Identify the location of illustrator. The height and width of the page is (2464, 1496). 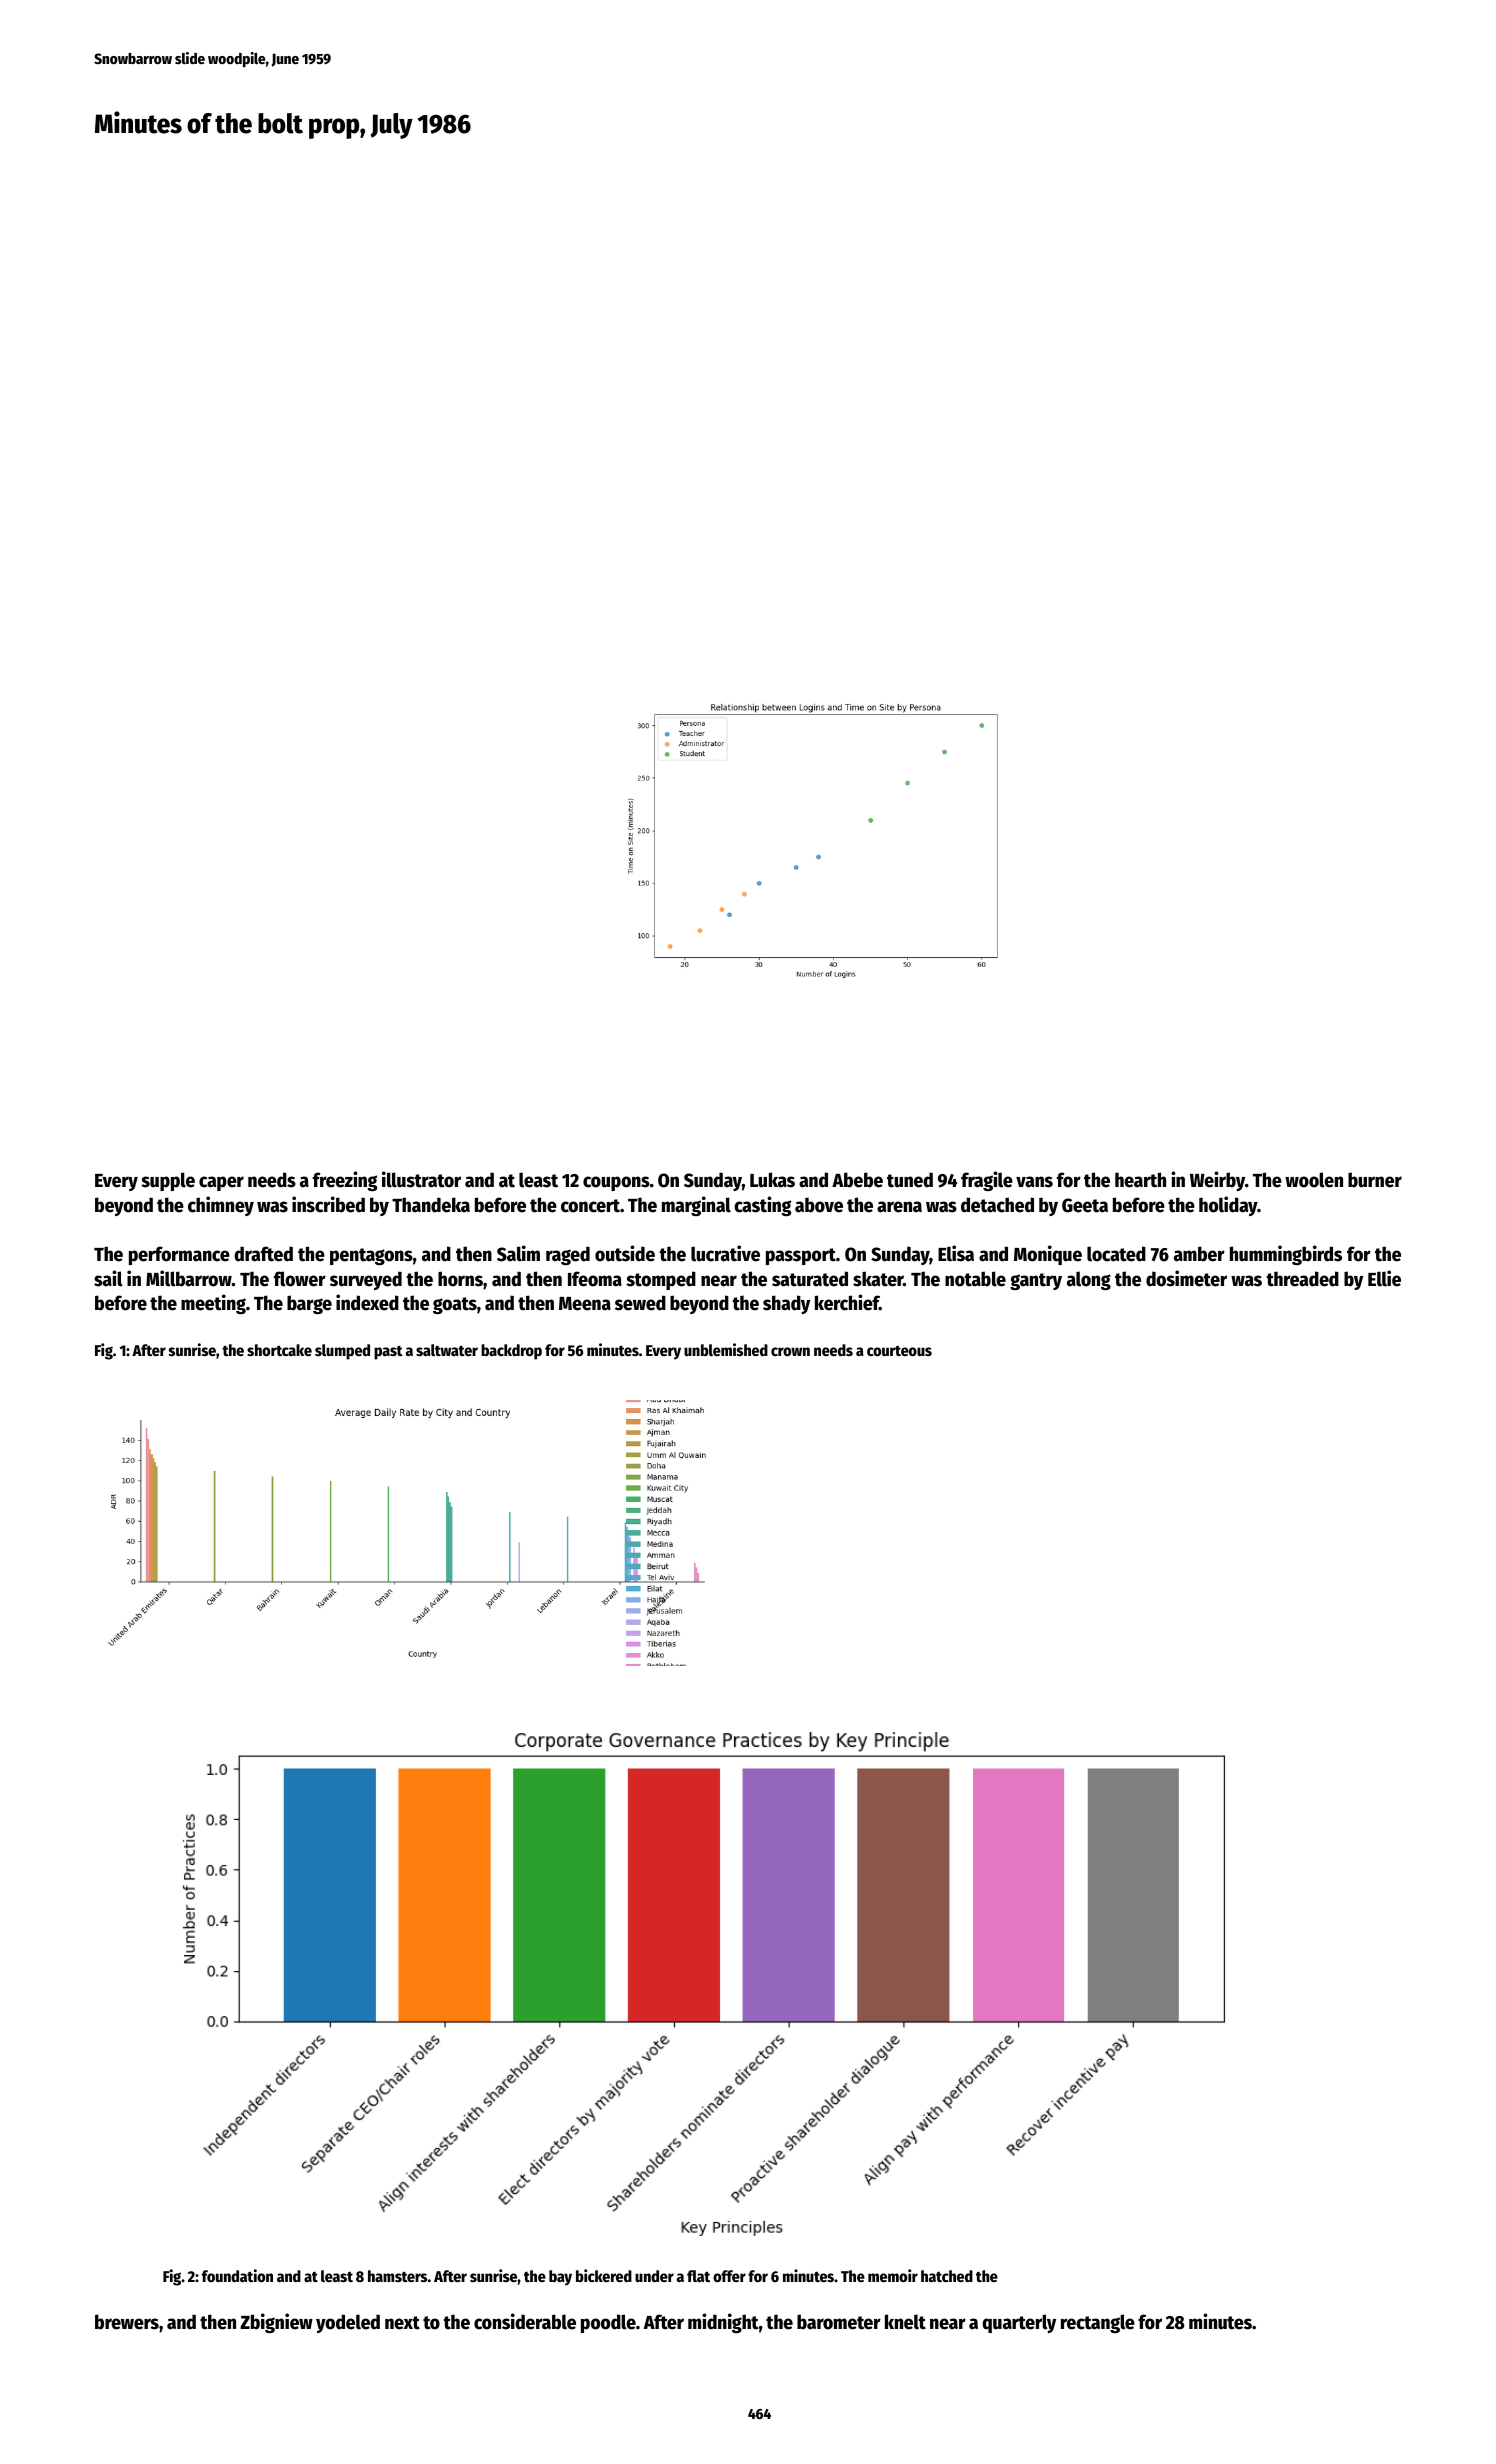
(421, 1179).
